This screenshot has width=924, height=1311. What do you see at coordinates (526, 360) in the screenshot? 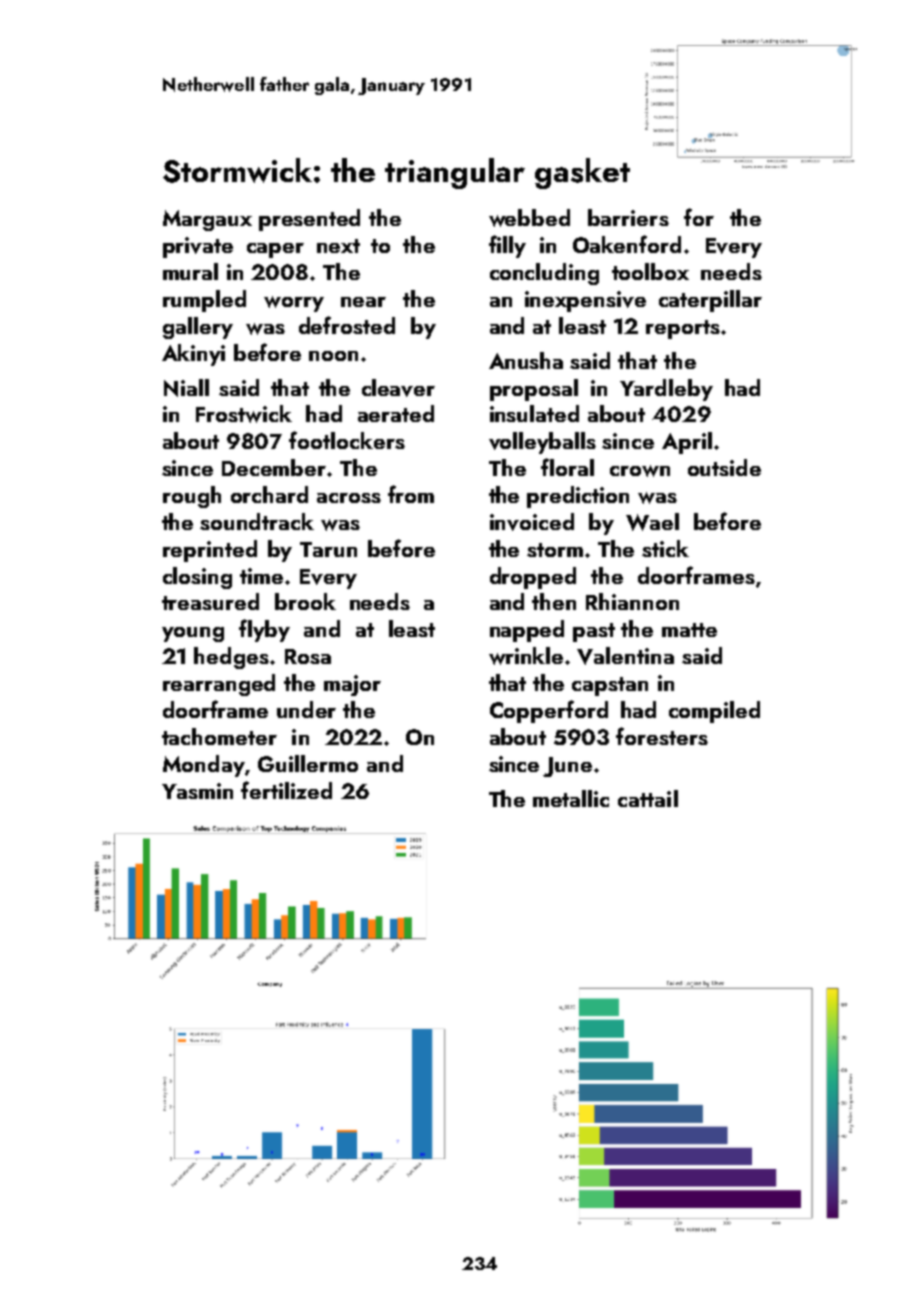
I see `Anusha` at bounding box center [526, 360].
